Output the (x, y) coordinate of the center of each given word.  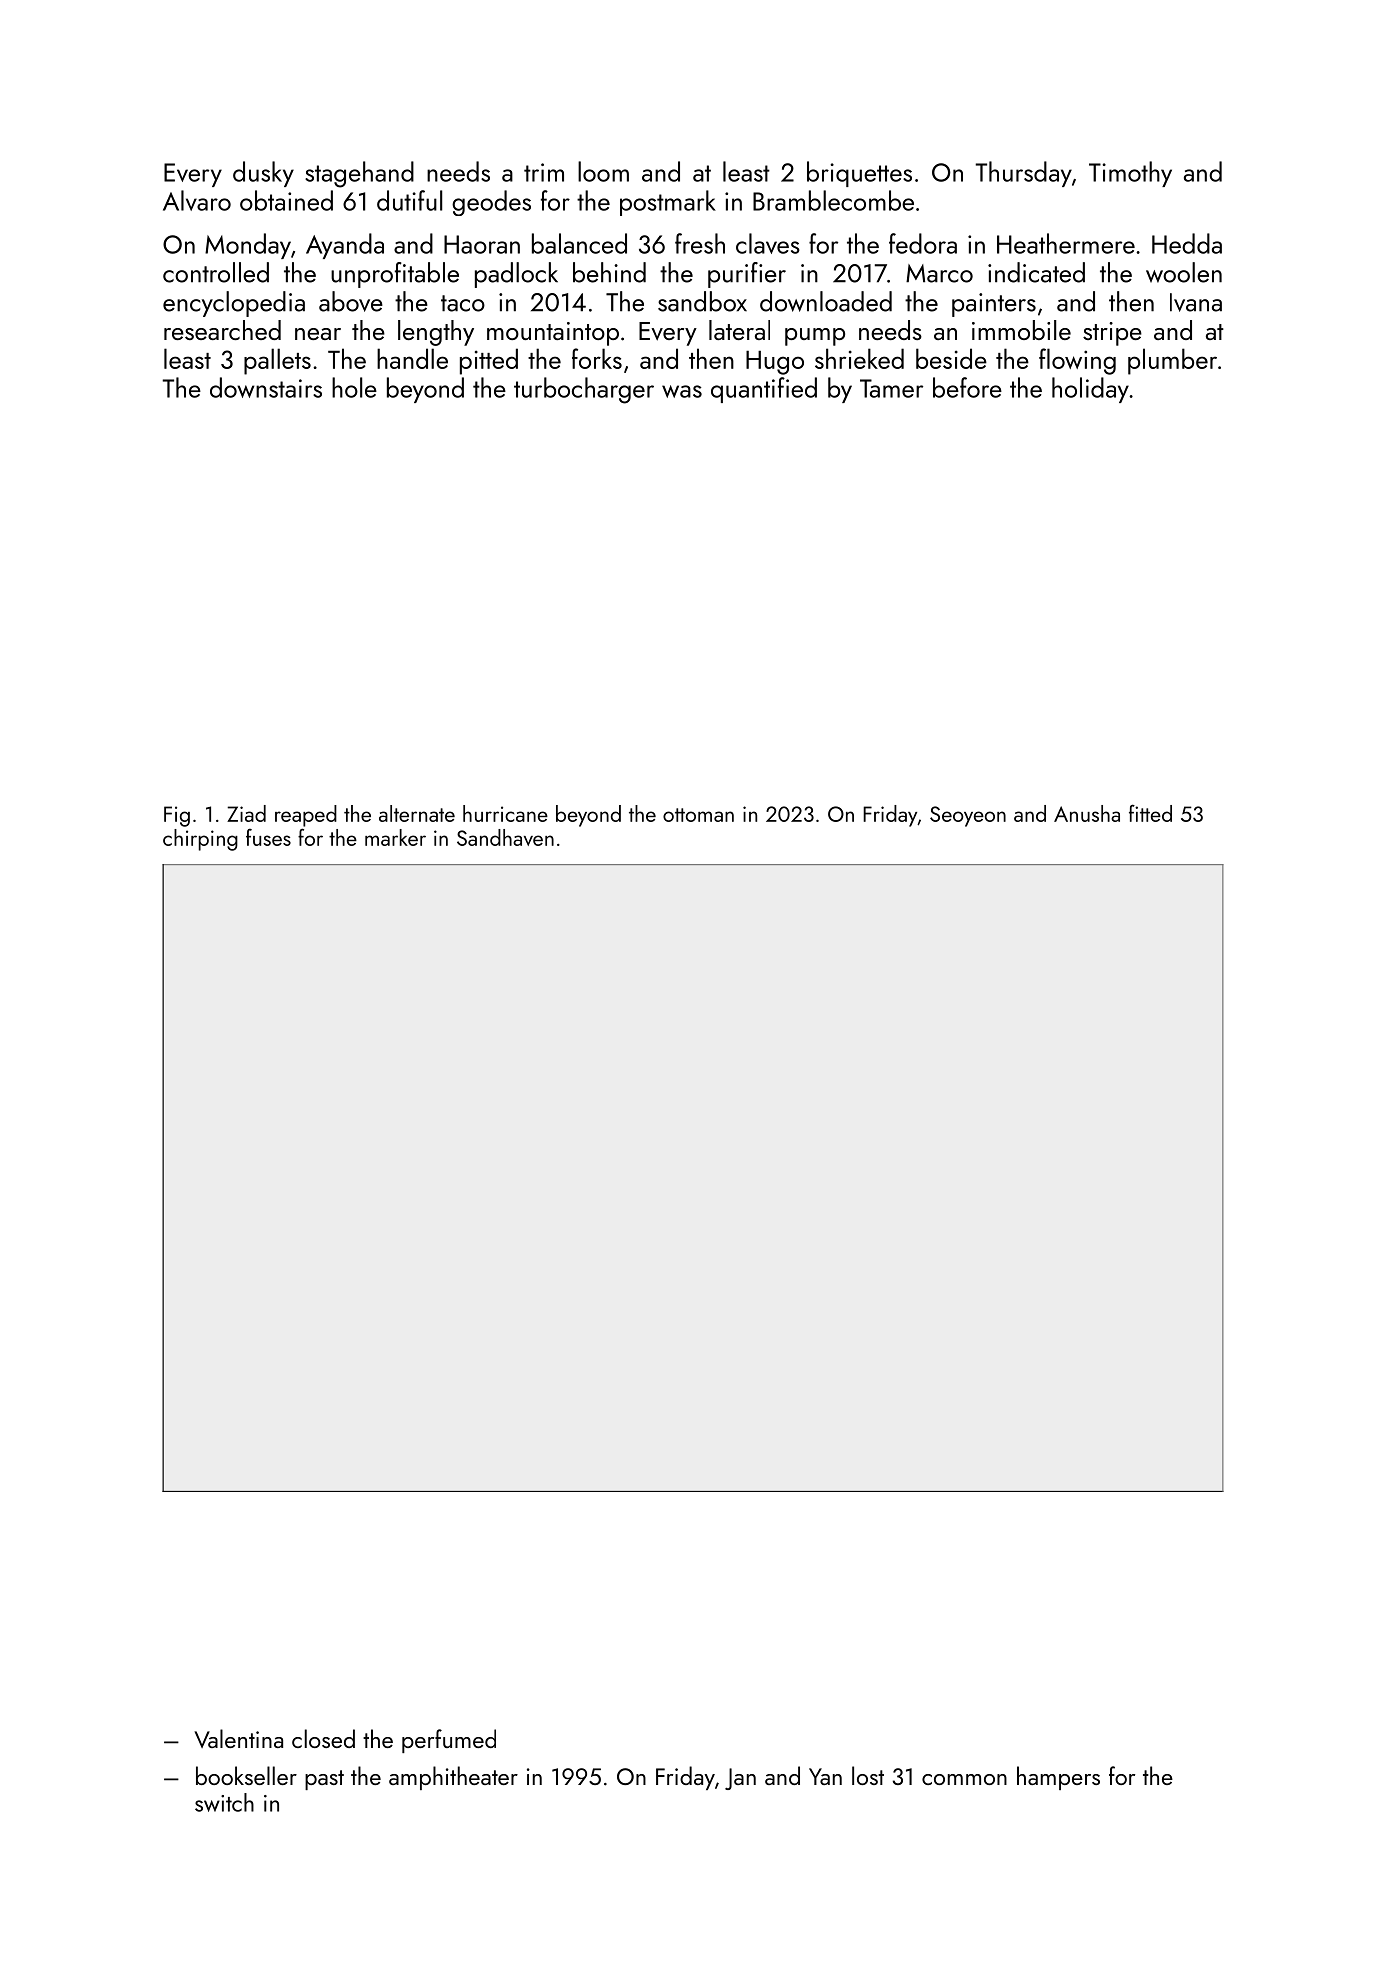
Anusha (1087, 813)
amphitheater (453, 1778)
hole (354, 387)
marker (395, 837)
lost (868, 1775)
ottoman (698, 815)
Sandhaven (505, 837)
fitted (1150, 813)
